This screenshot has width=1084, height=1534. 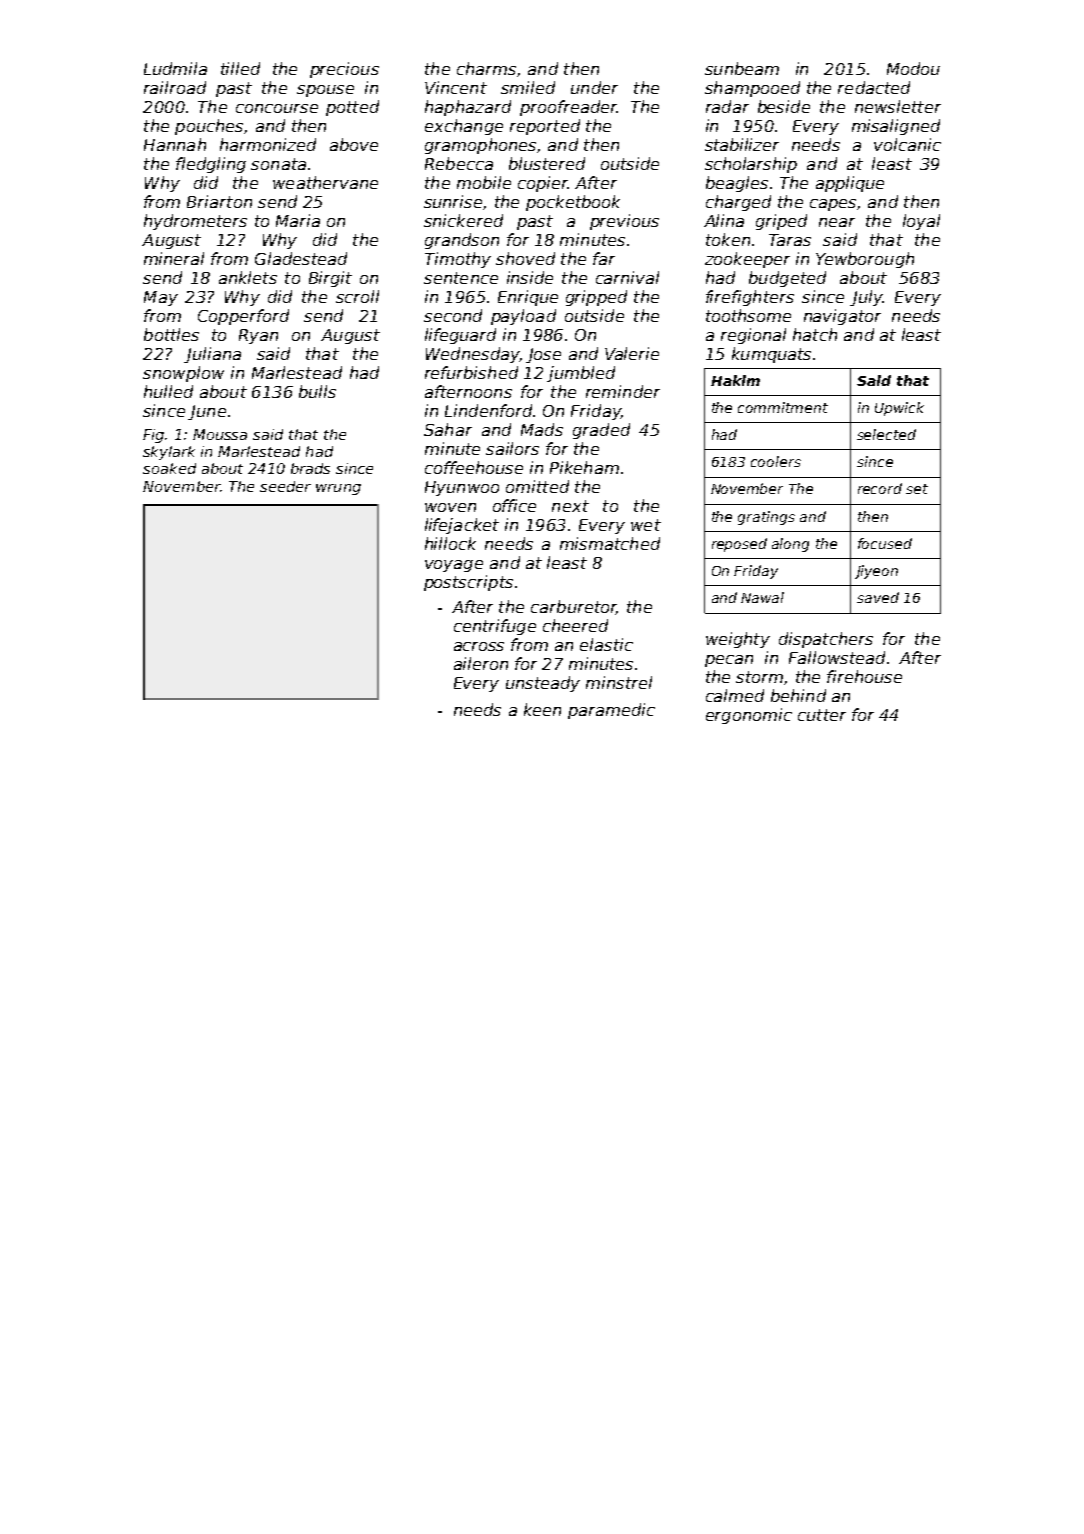 I want to click on across, so click(x=479, y=646).
